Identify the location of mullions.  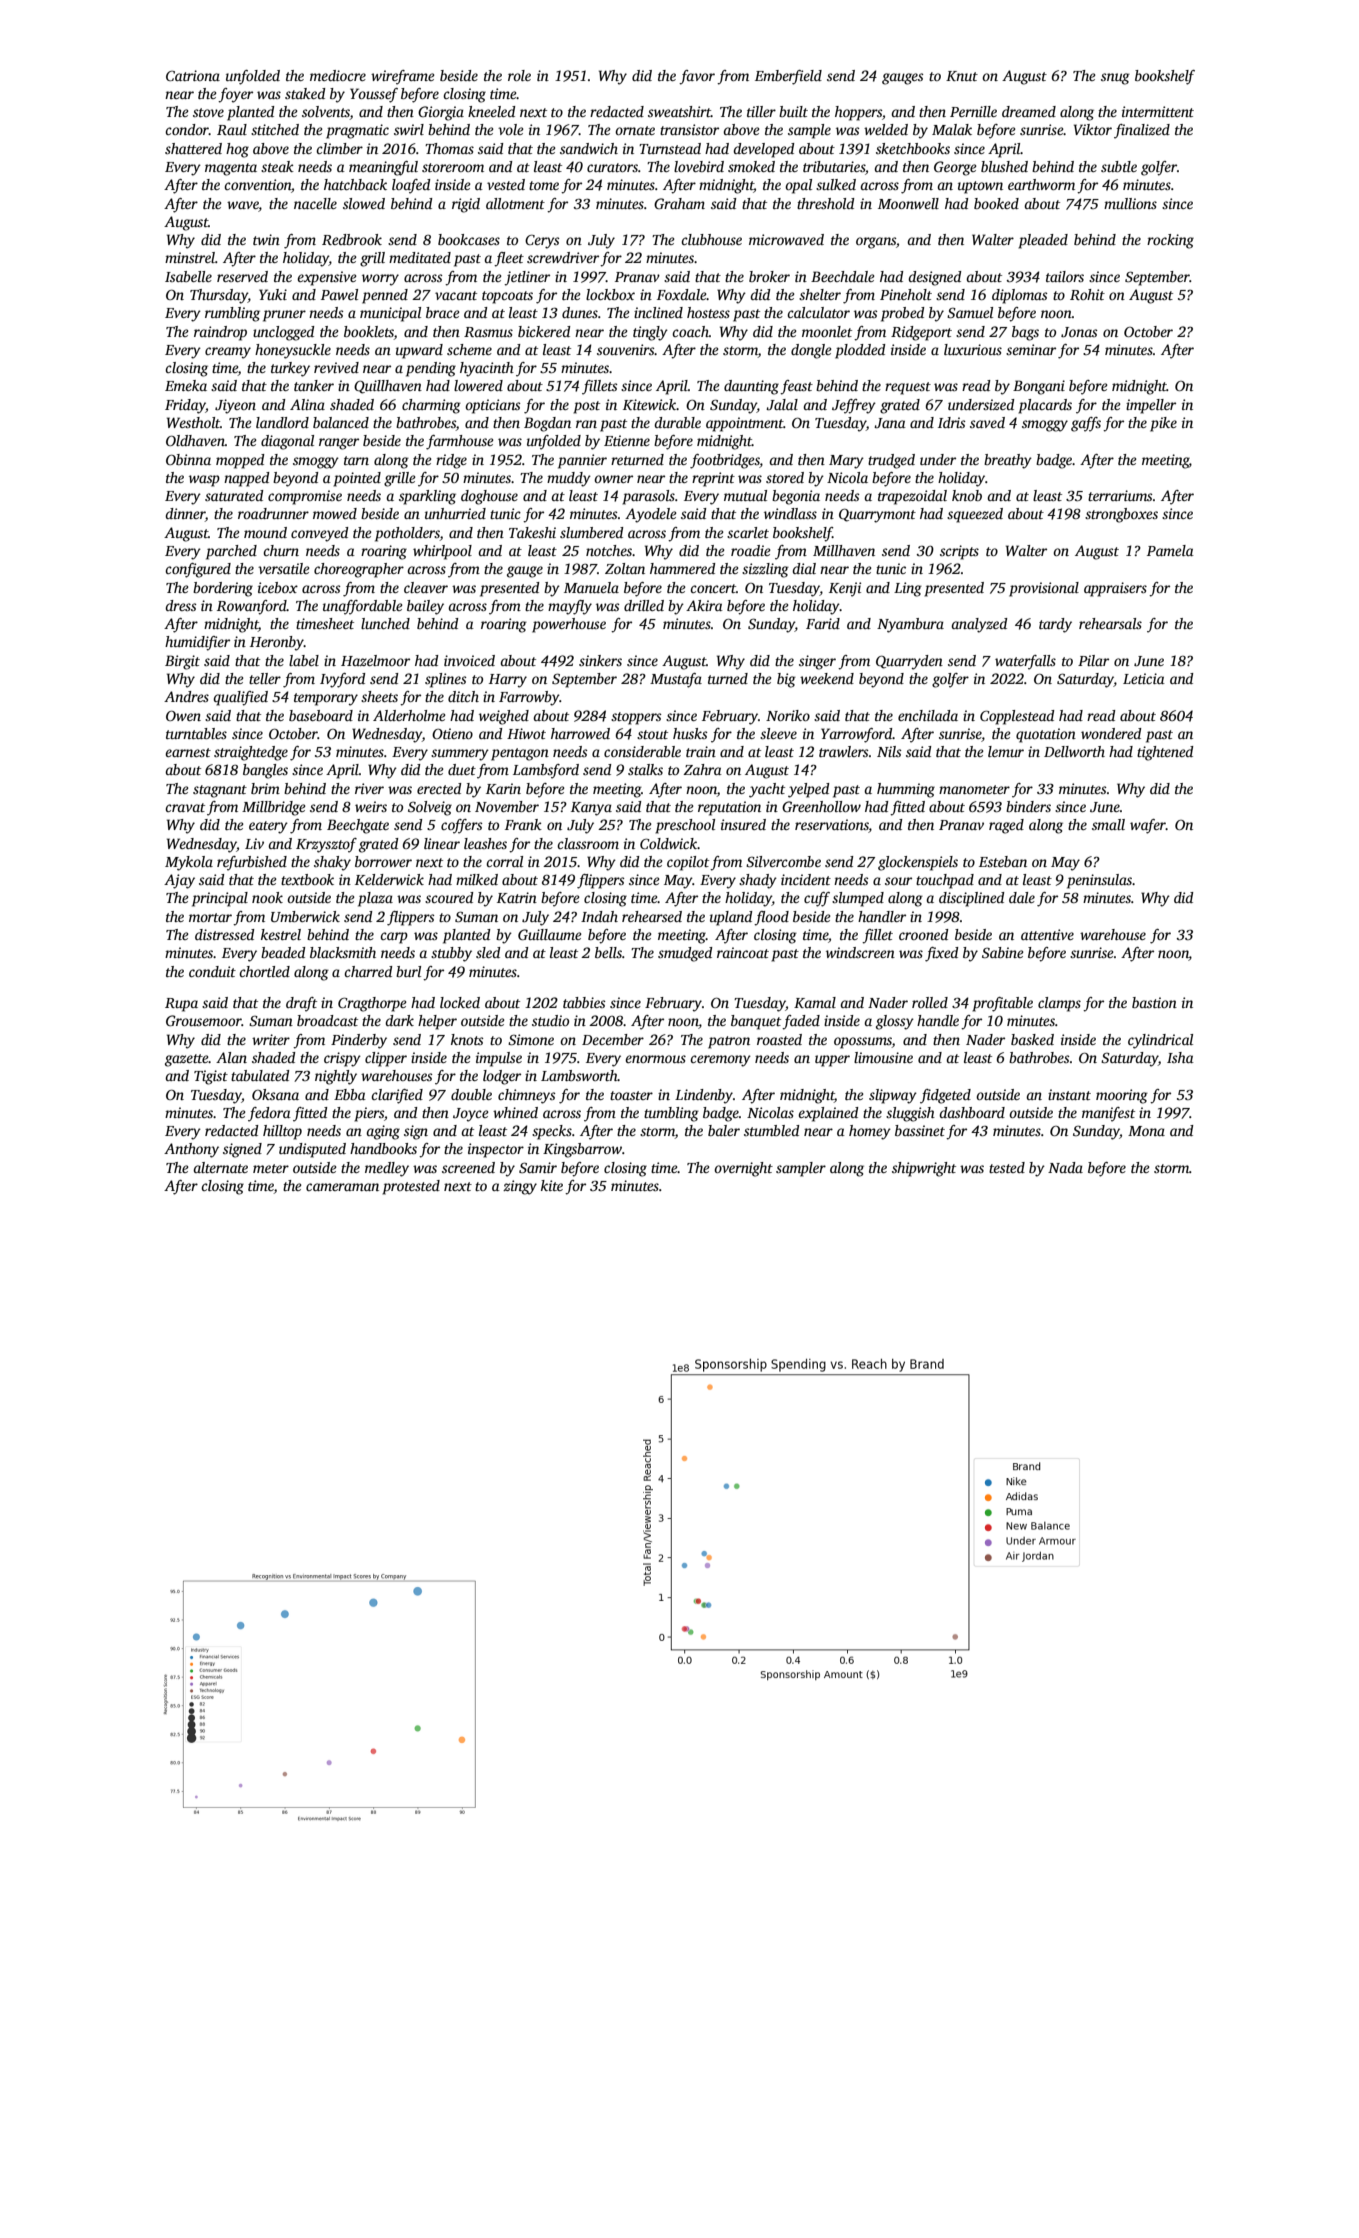
(1130, 203).
